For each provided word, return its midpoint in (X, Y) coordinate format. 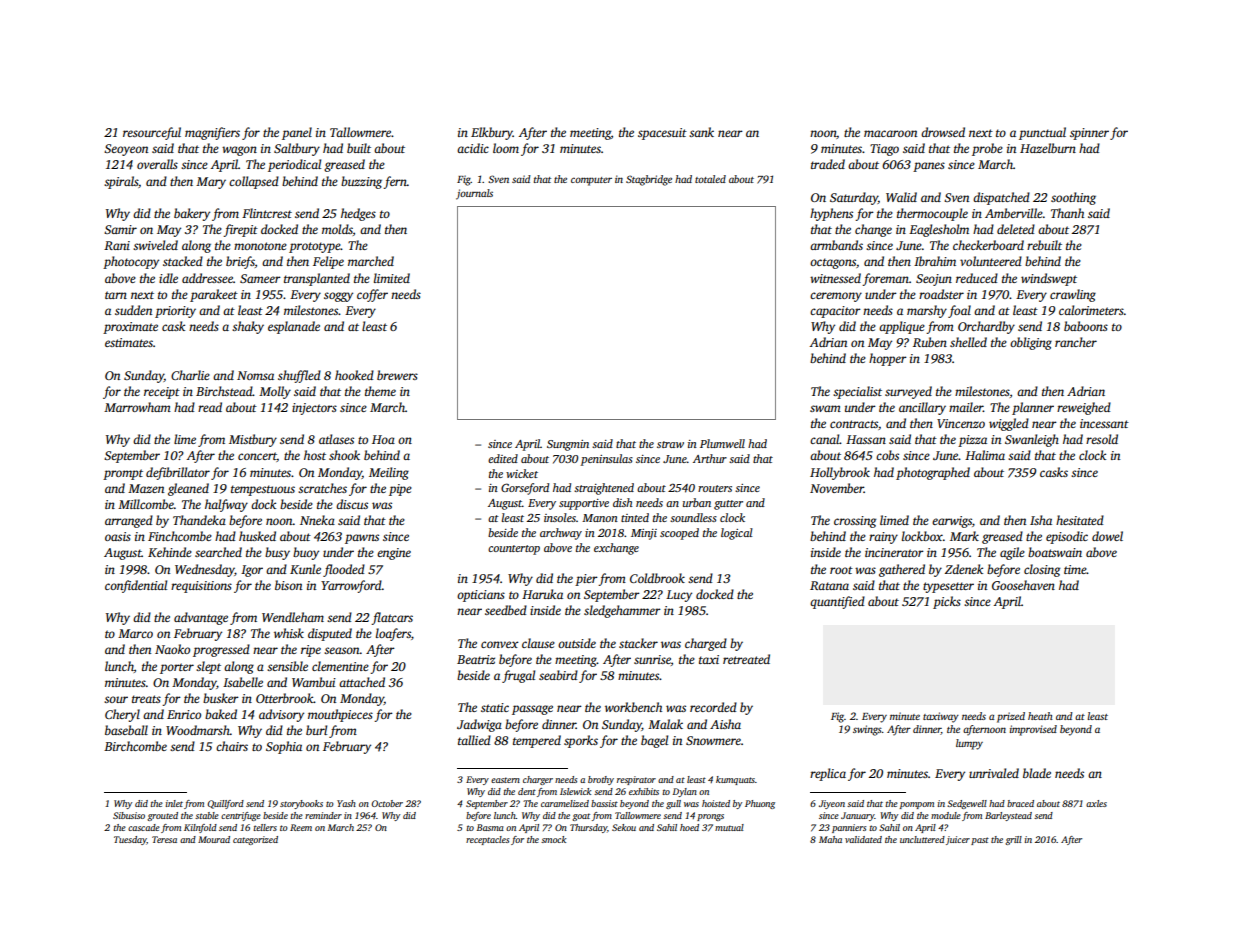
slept (208, 667)
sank (701, 132)
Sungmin (568, 445)
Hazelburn (1048, 148)
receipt (162, 393)
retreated (746, 659)
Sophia (284, 747)
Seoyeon (126, 150)
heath (1040, 716)
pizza (972, 441)
